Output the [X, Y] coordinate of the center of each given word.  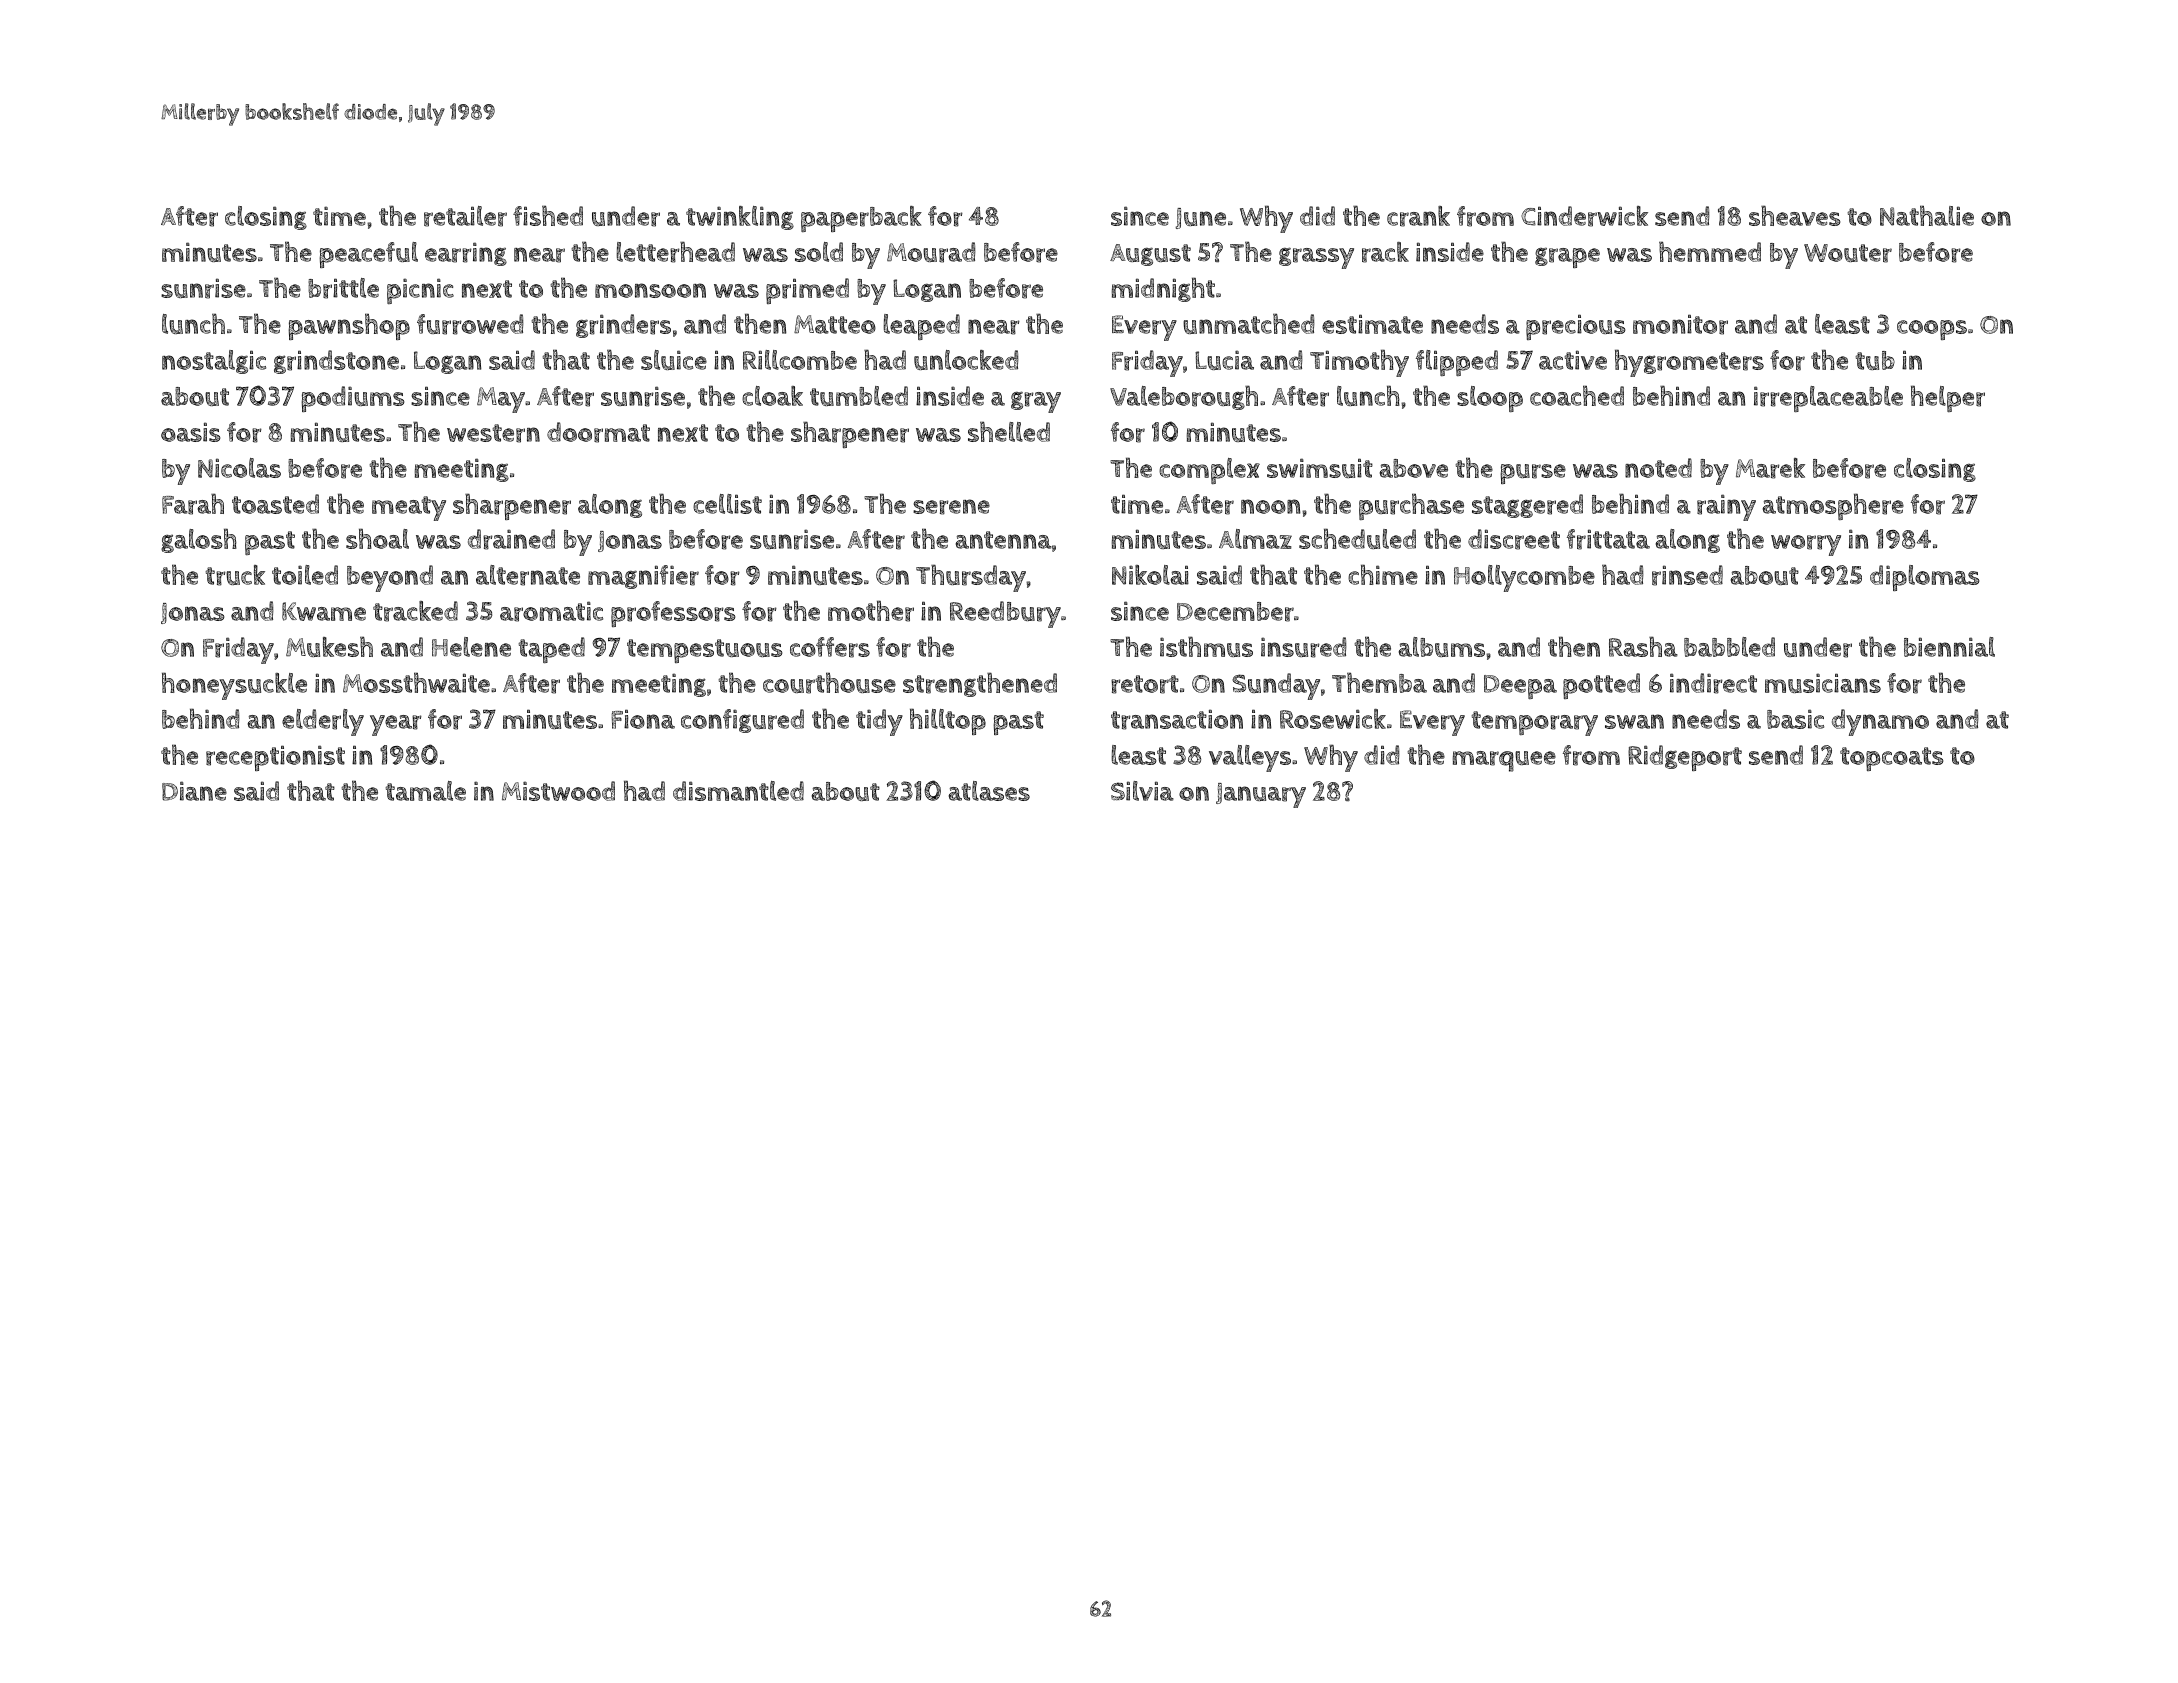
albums [1442, 647]
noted [1658, 468]
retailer [465, 216]
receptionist [275, 758]
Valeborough [1184, 397]
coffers [830, 647]
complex [1209, 471]
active [1573, 360]
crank [1418, 216]
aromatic [551, 611]
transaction [1177, 719]
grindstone [336, 362]
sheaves [1795, 215]
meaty [409, 508]
